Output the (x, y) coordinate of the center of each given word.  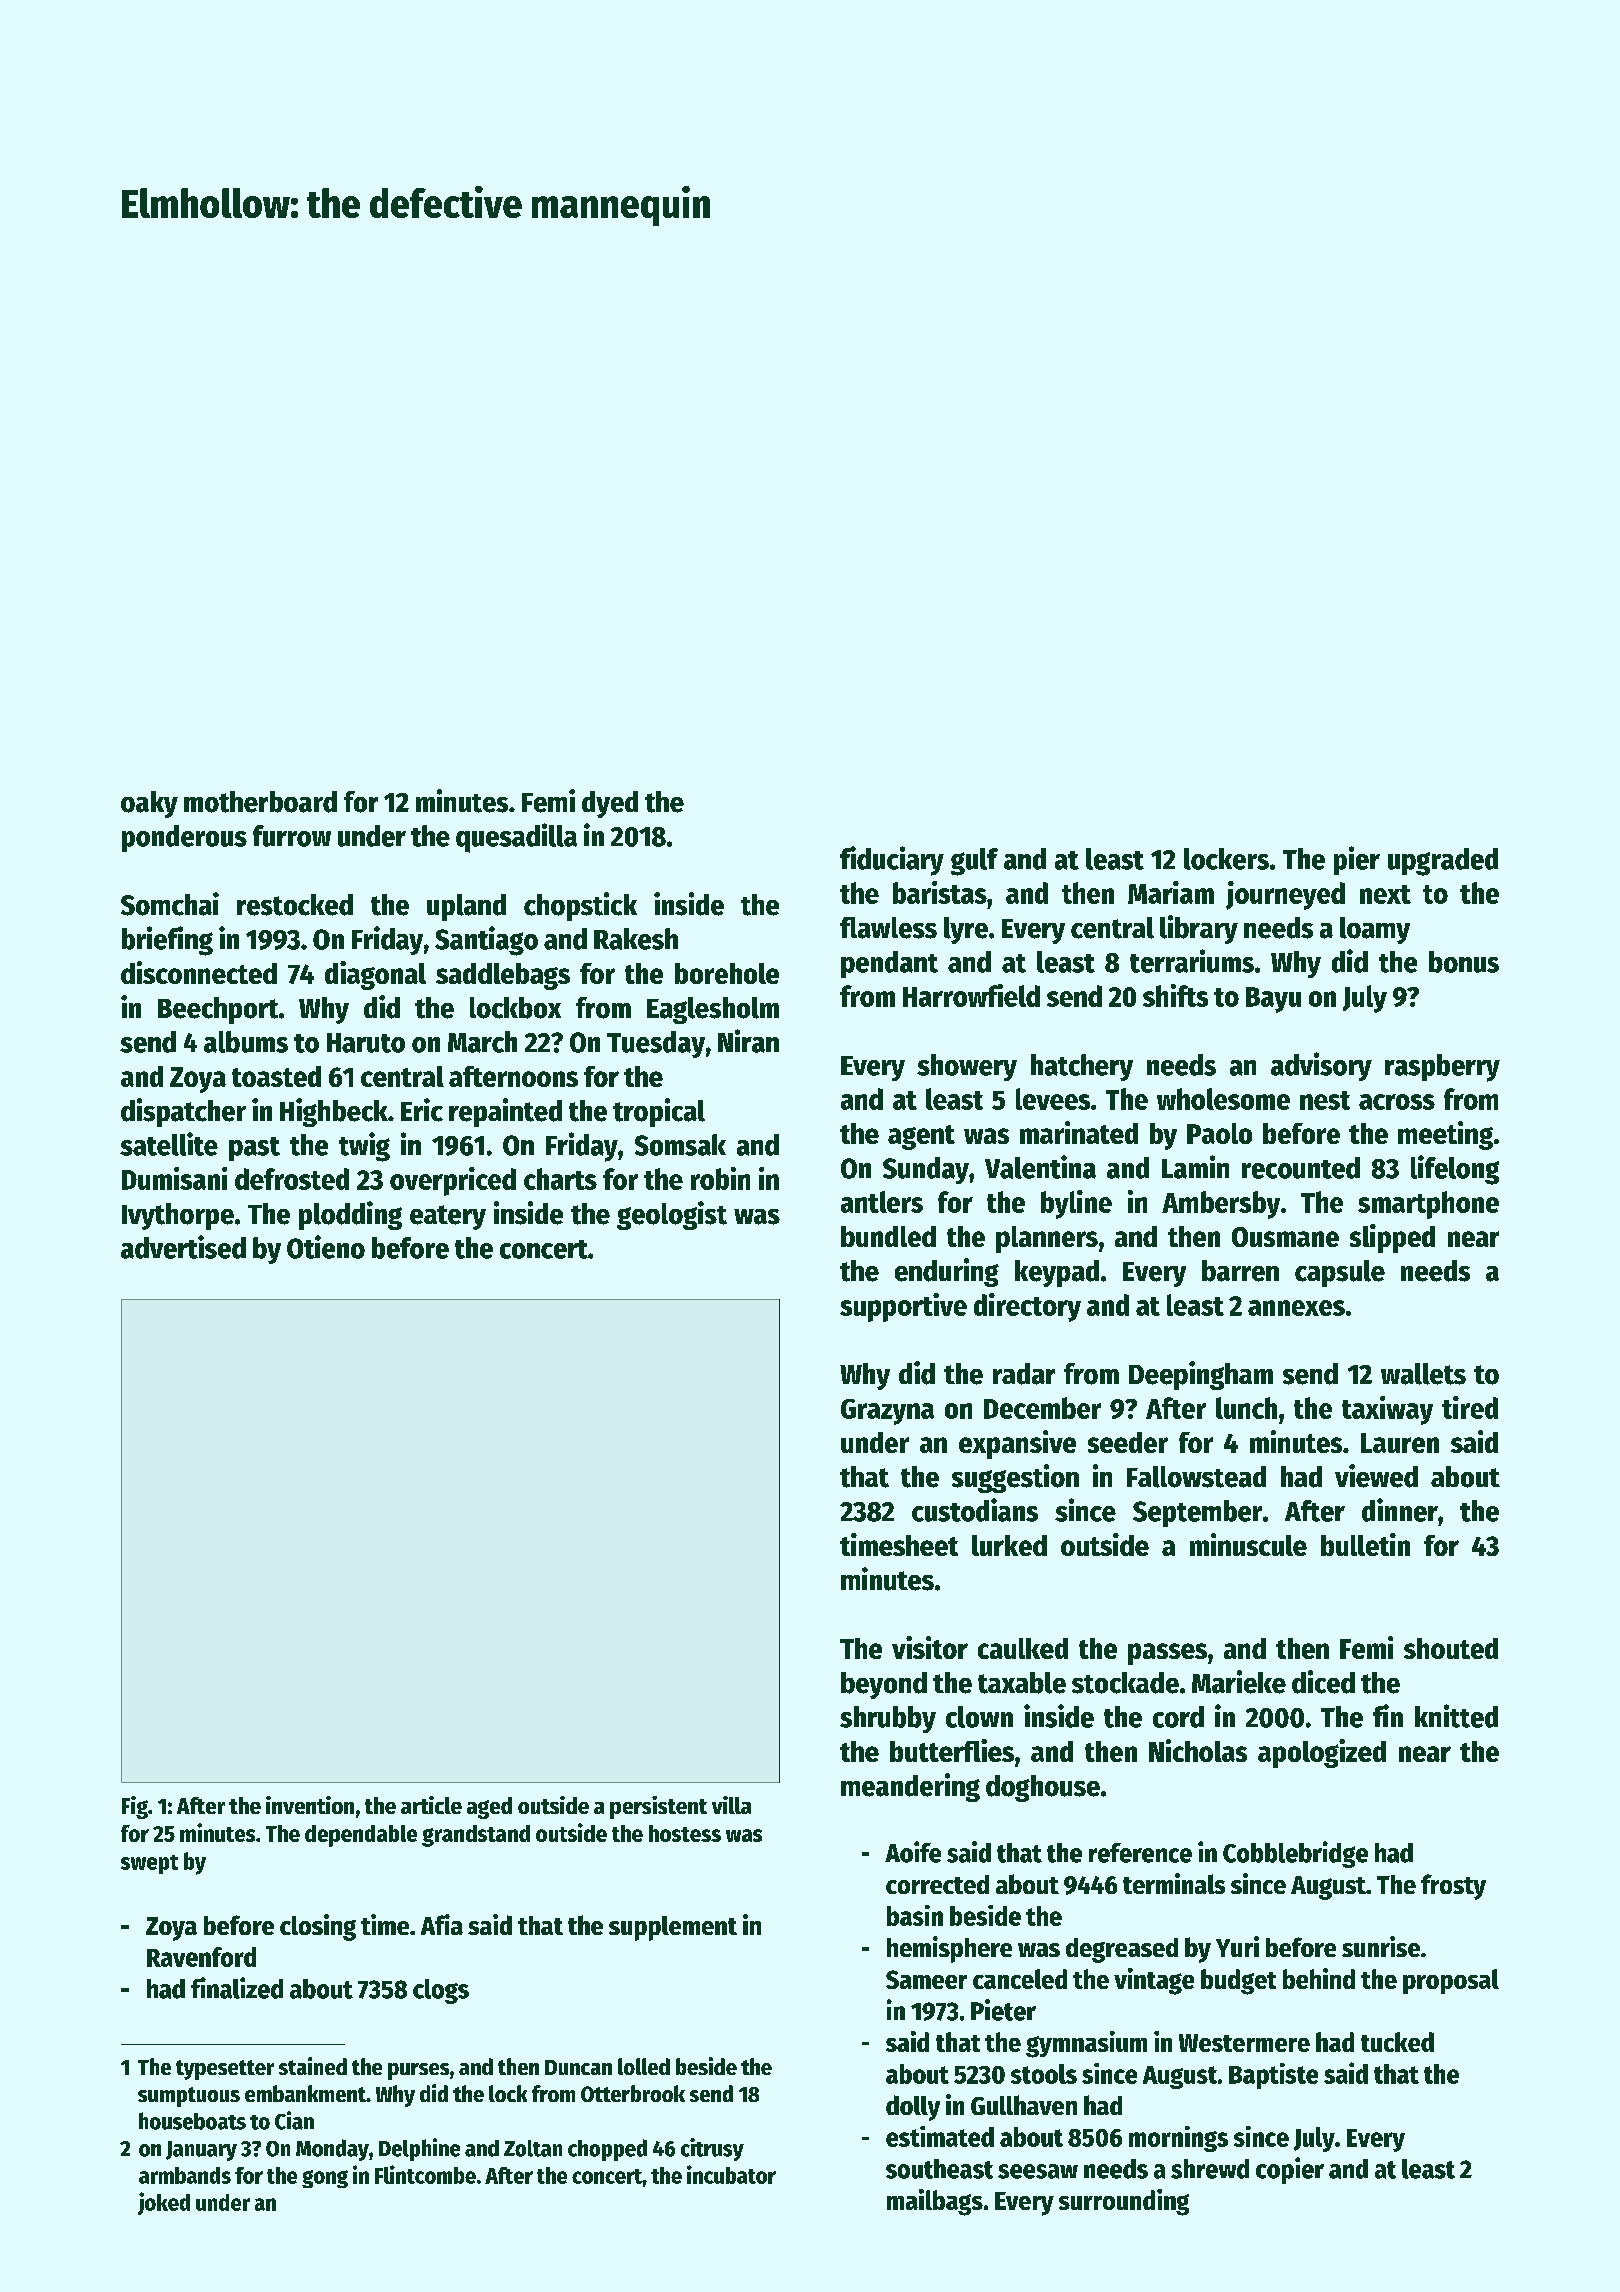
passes (1167, 1654)
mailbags (935, 2202)
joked (164, 2203)
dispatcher (183, 1112)
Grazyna (887, 1412)
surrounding (1124, 2202)
